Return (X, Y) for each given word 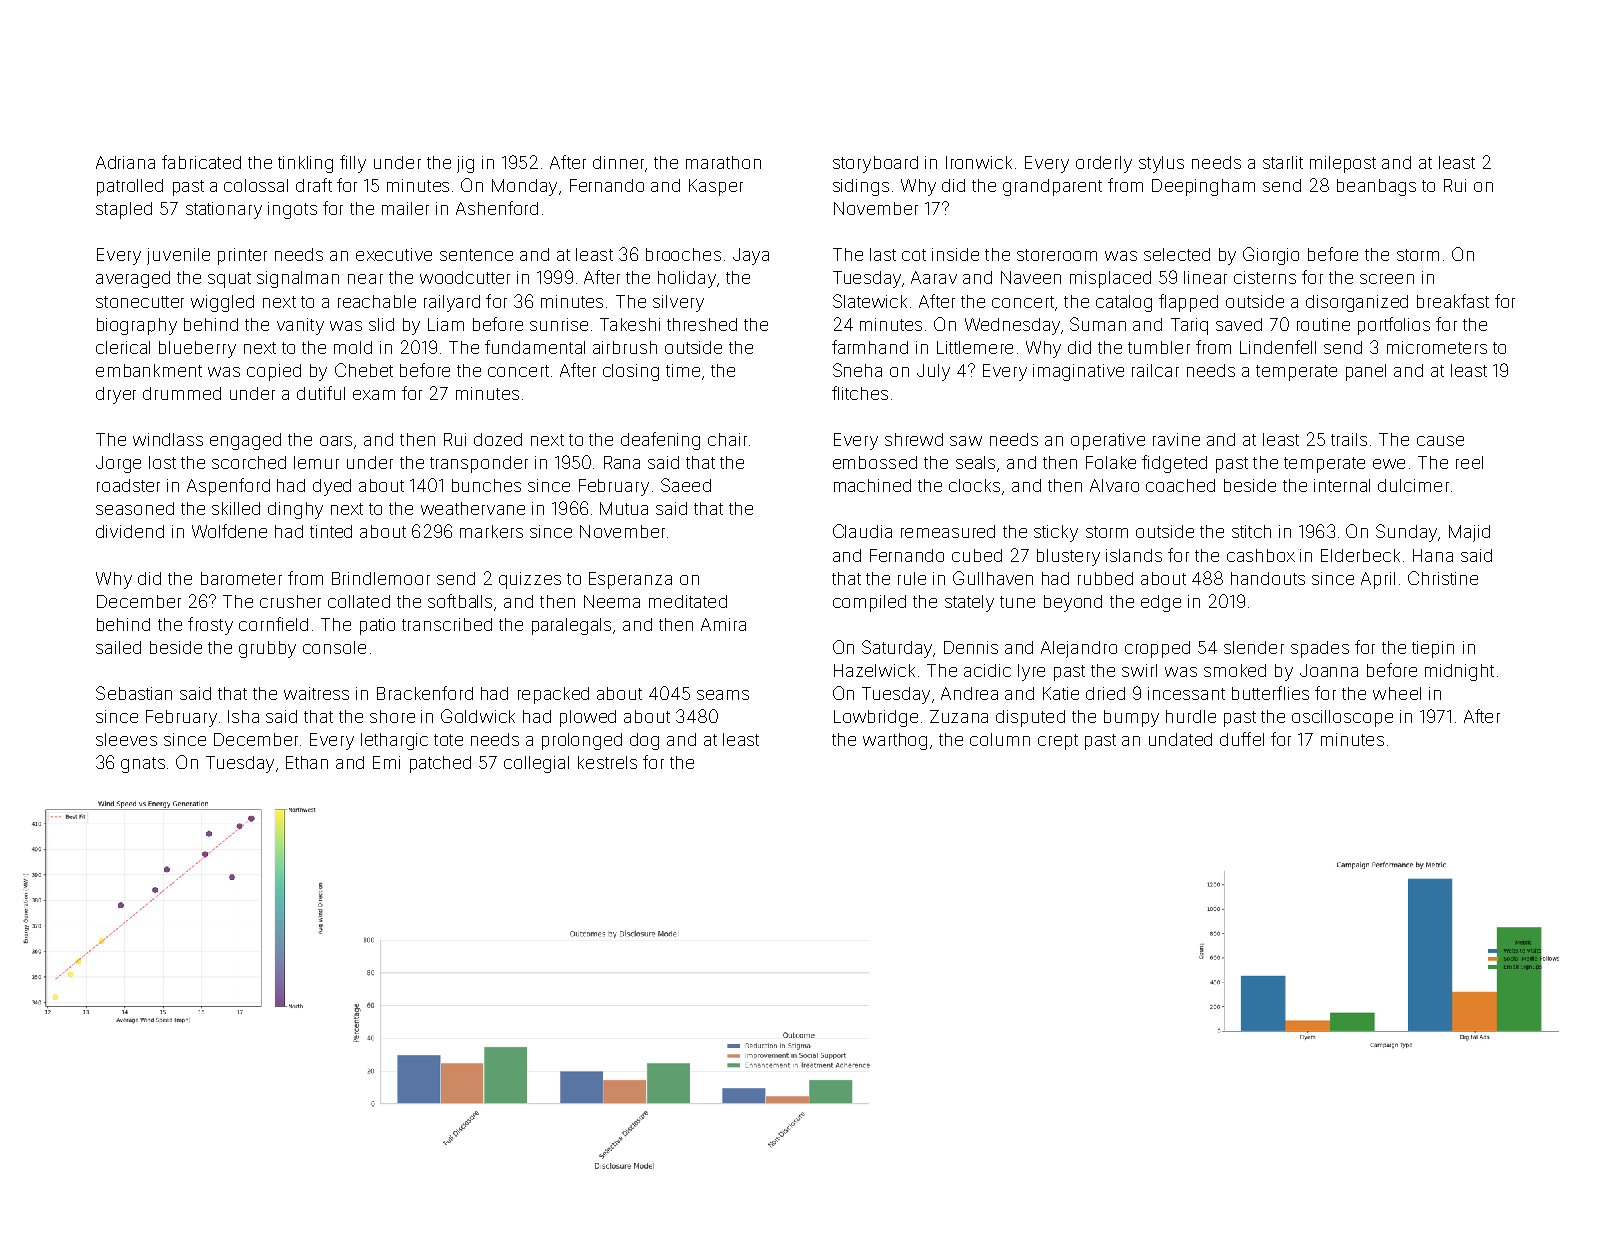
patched (440, 764)
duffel (1242, 739)
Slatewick (870, 301)
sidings (861, 187)
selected (1177, 254)
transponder (479, 464)
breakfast (1453, 301)
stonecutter (140, 302)
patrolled (130, 187)
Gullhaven (993, 578)
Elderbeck (1360, 555)
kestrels (607, 762)
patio (377, 626)
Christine (1443, 578)
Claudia (862, 531)
